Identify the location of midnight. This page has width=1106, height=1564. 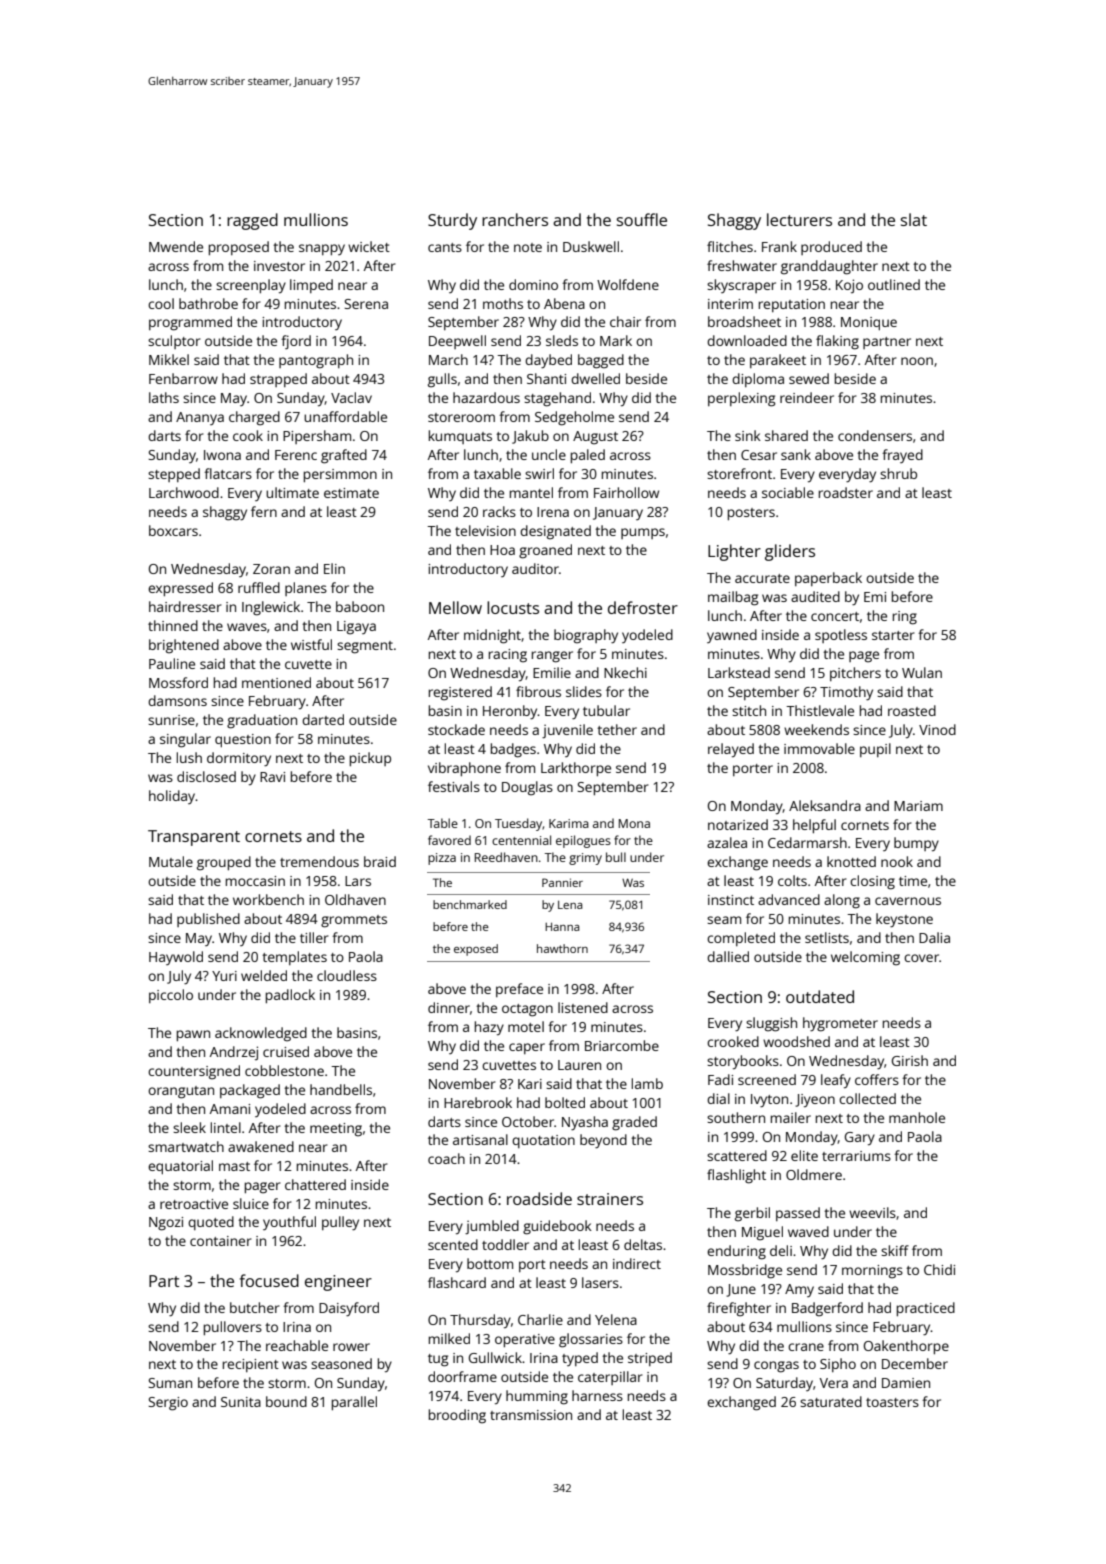
(492, 636).
